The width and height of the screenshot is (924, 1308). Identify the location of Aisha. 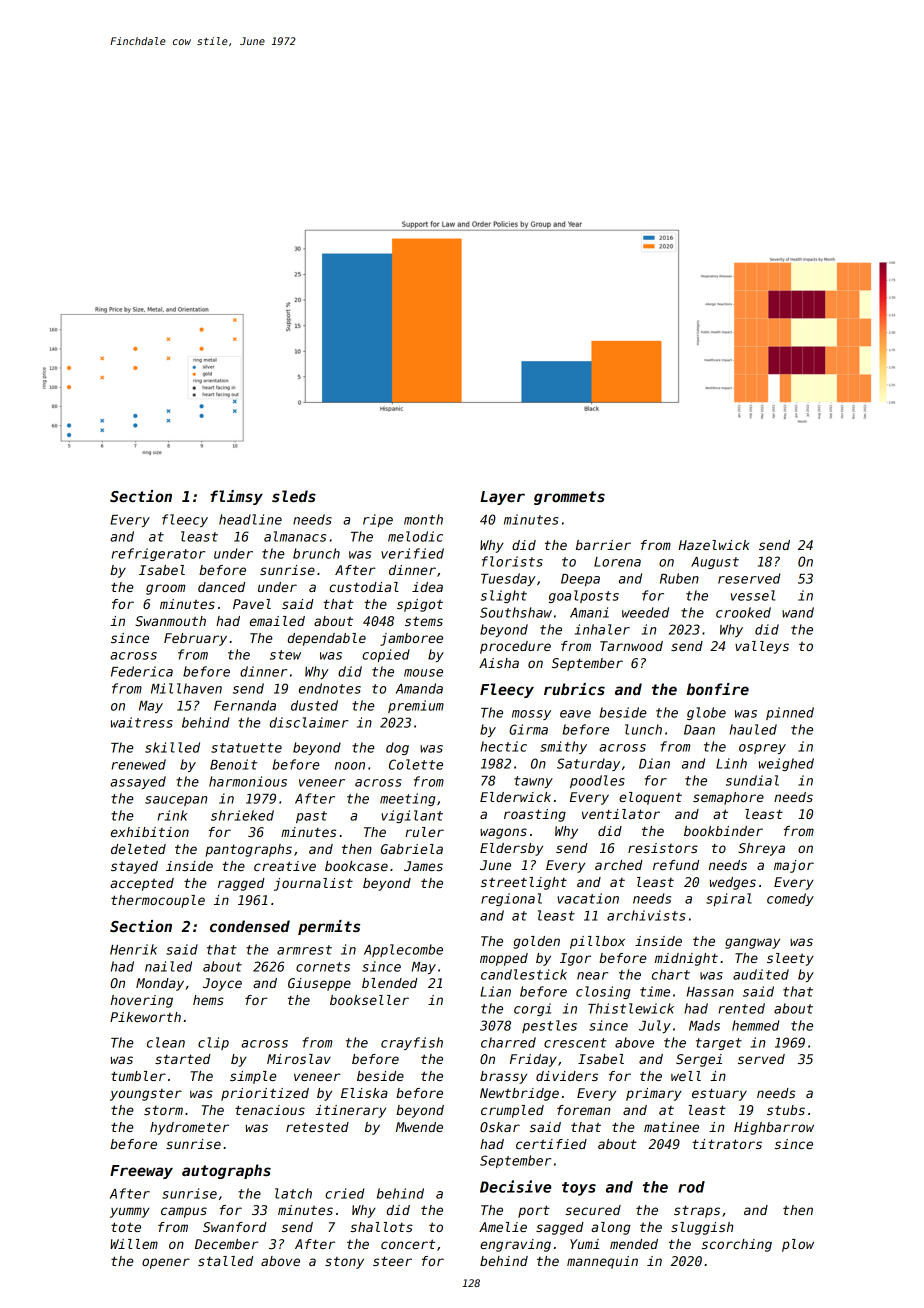
(499, 663).
